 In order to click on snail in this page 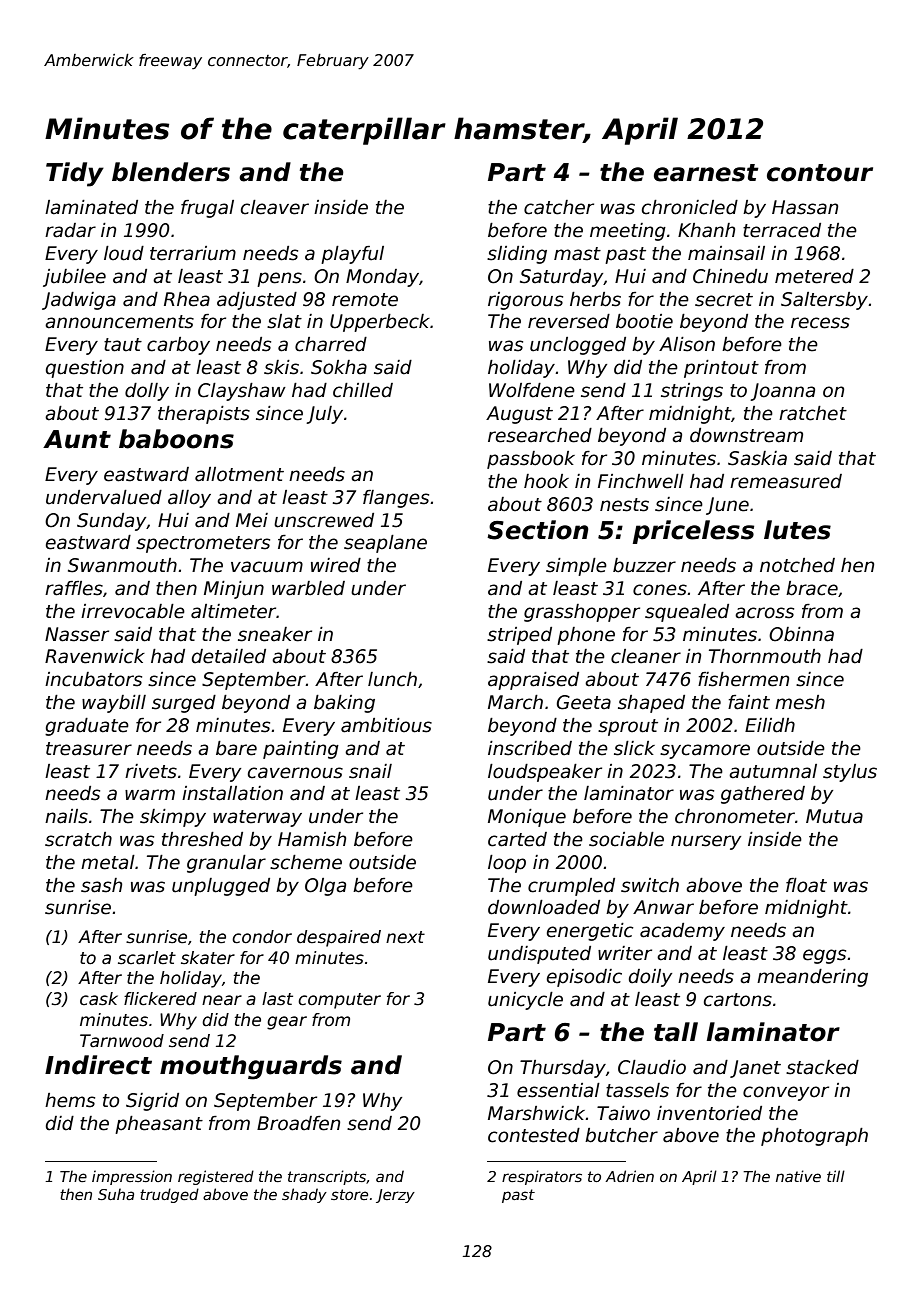, I will do `click(370, 771)`.
